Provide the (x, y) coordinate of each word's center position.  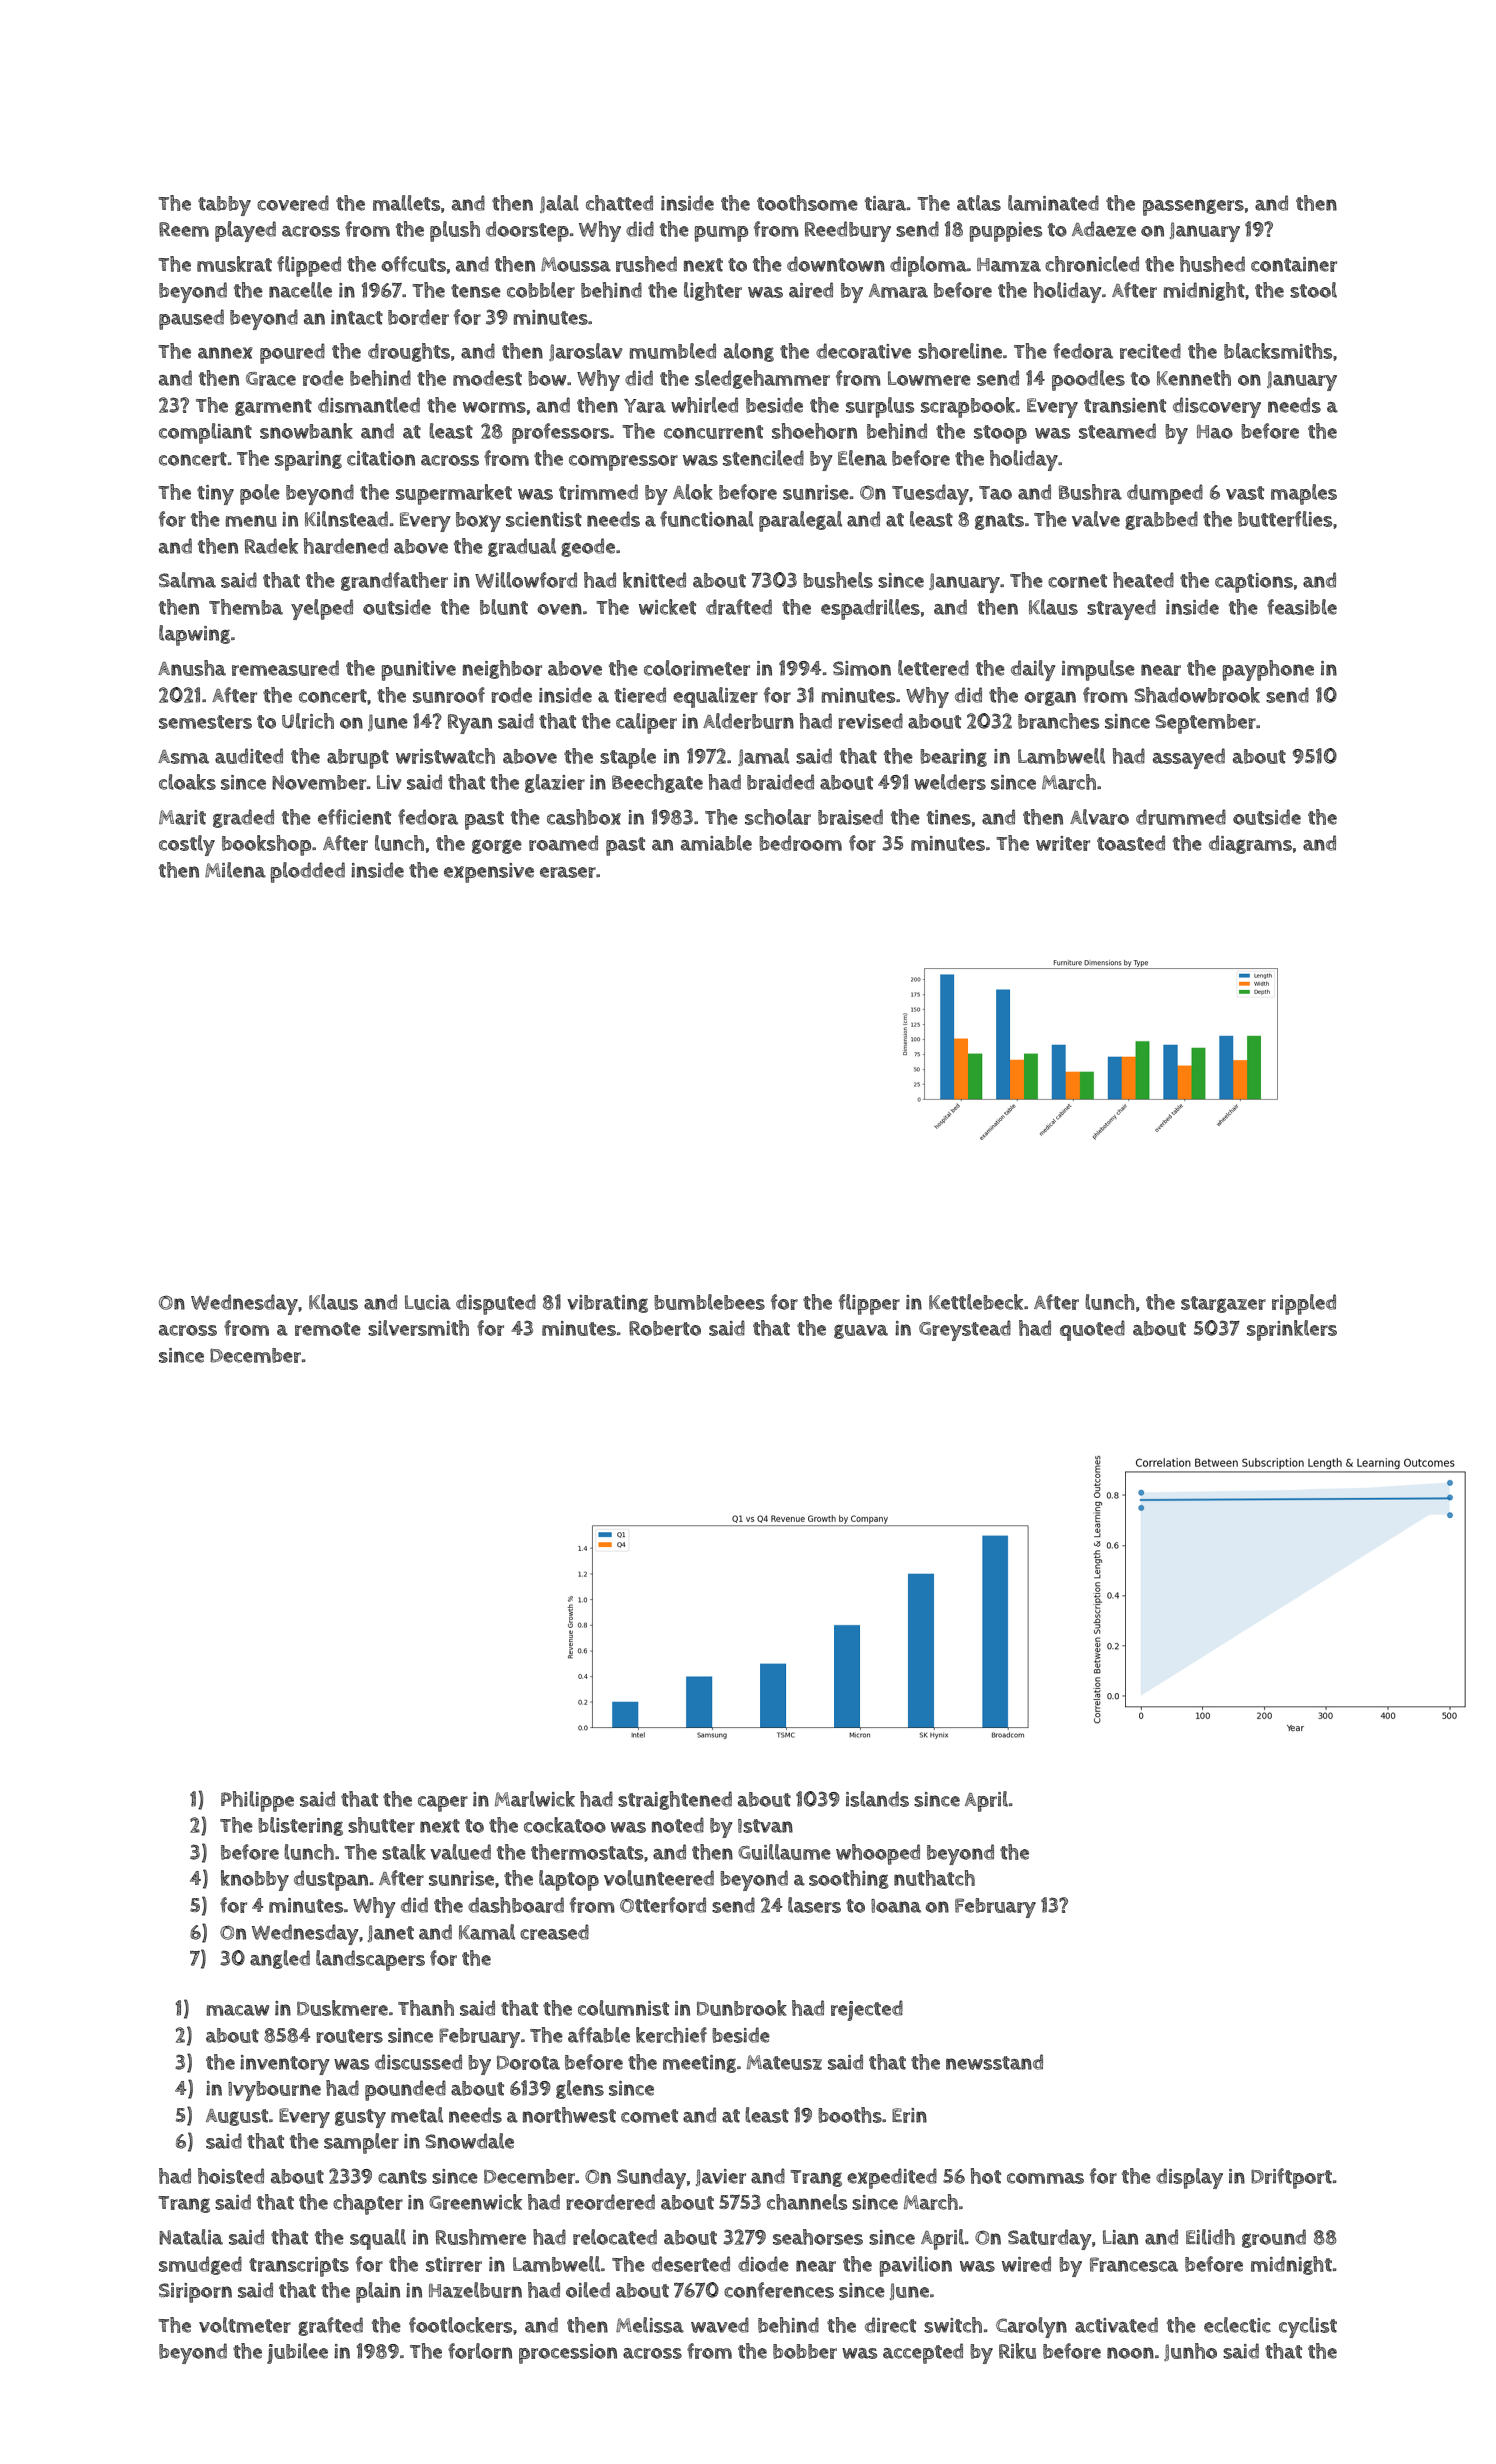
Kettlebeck (976, 1302)
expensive (489, 873)
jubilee (297, 2353)
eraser (568, 872)
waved (720, 2325)
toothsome (807, 203)
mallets (406, 203)
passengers (1193, 207)
